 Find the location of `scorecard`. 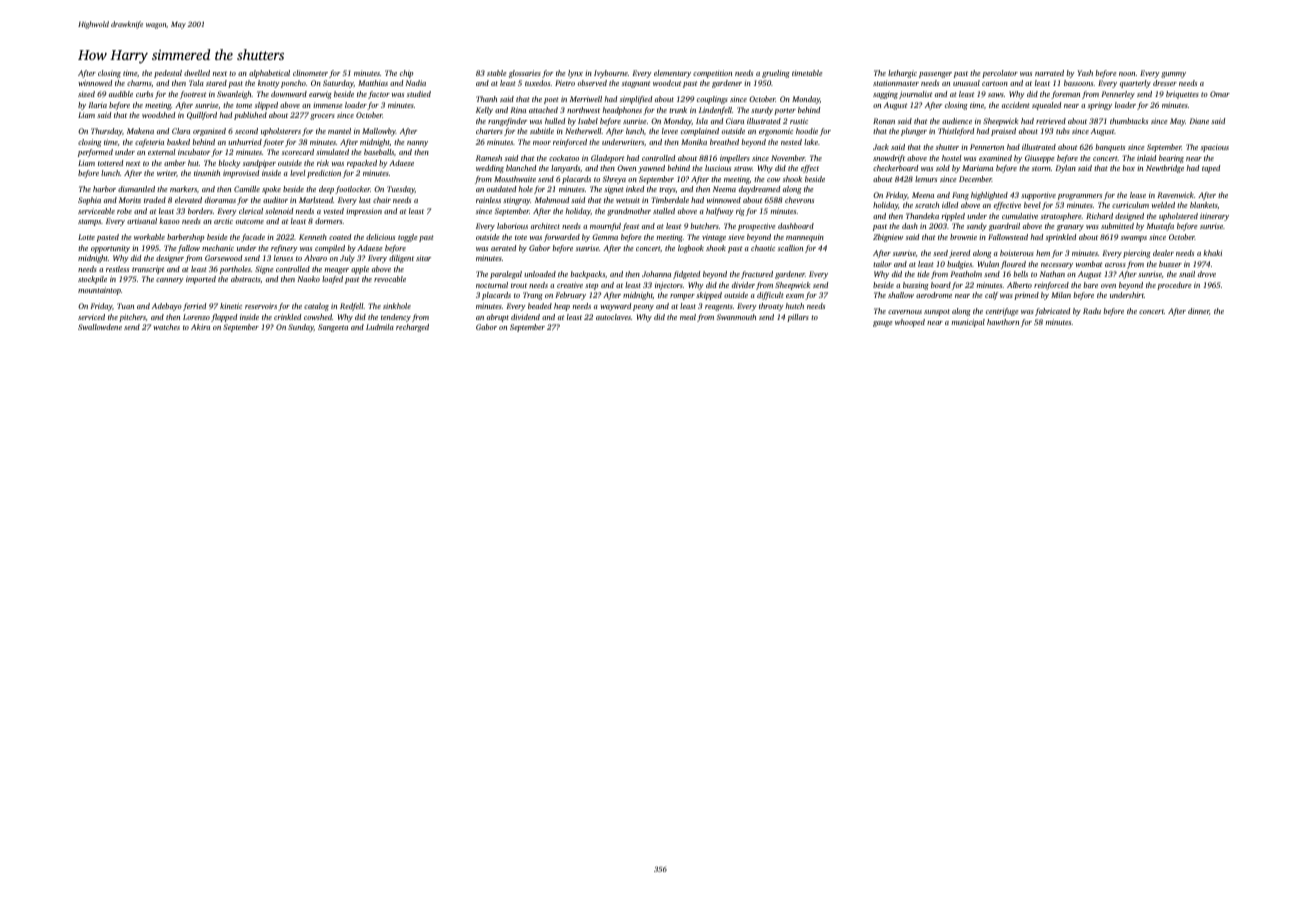

scorecard is located at coordinates (298, 152).
